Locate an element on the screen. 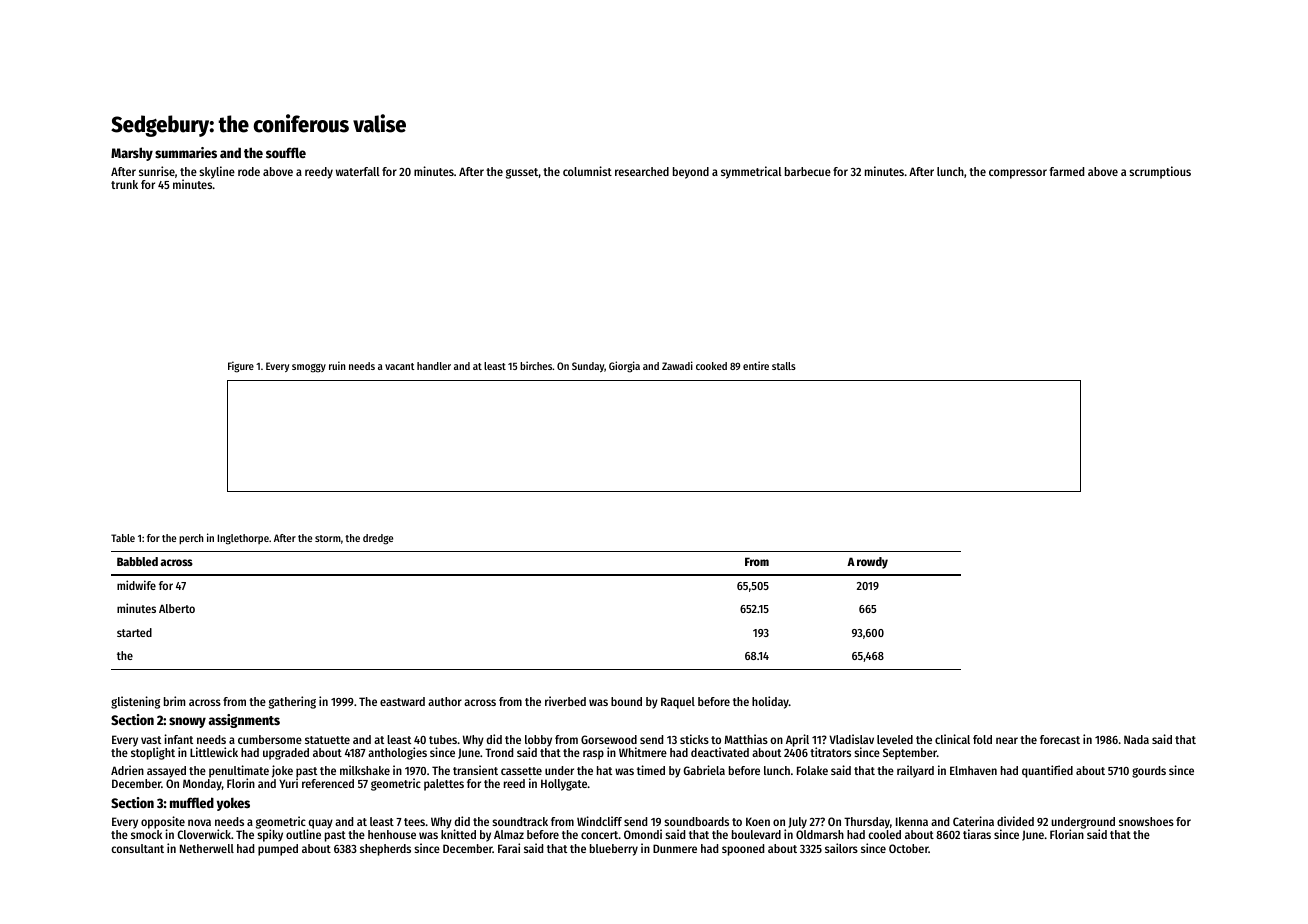  entire is located at coordinates (756, 365).
